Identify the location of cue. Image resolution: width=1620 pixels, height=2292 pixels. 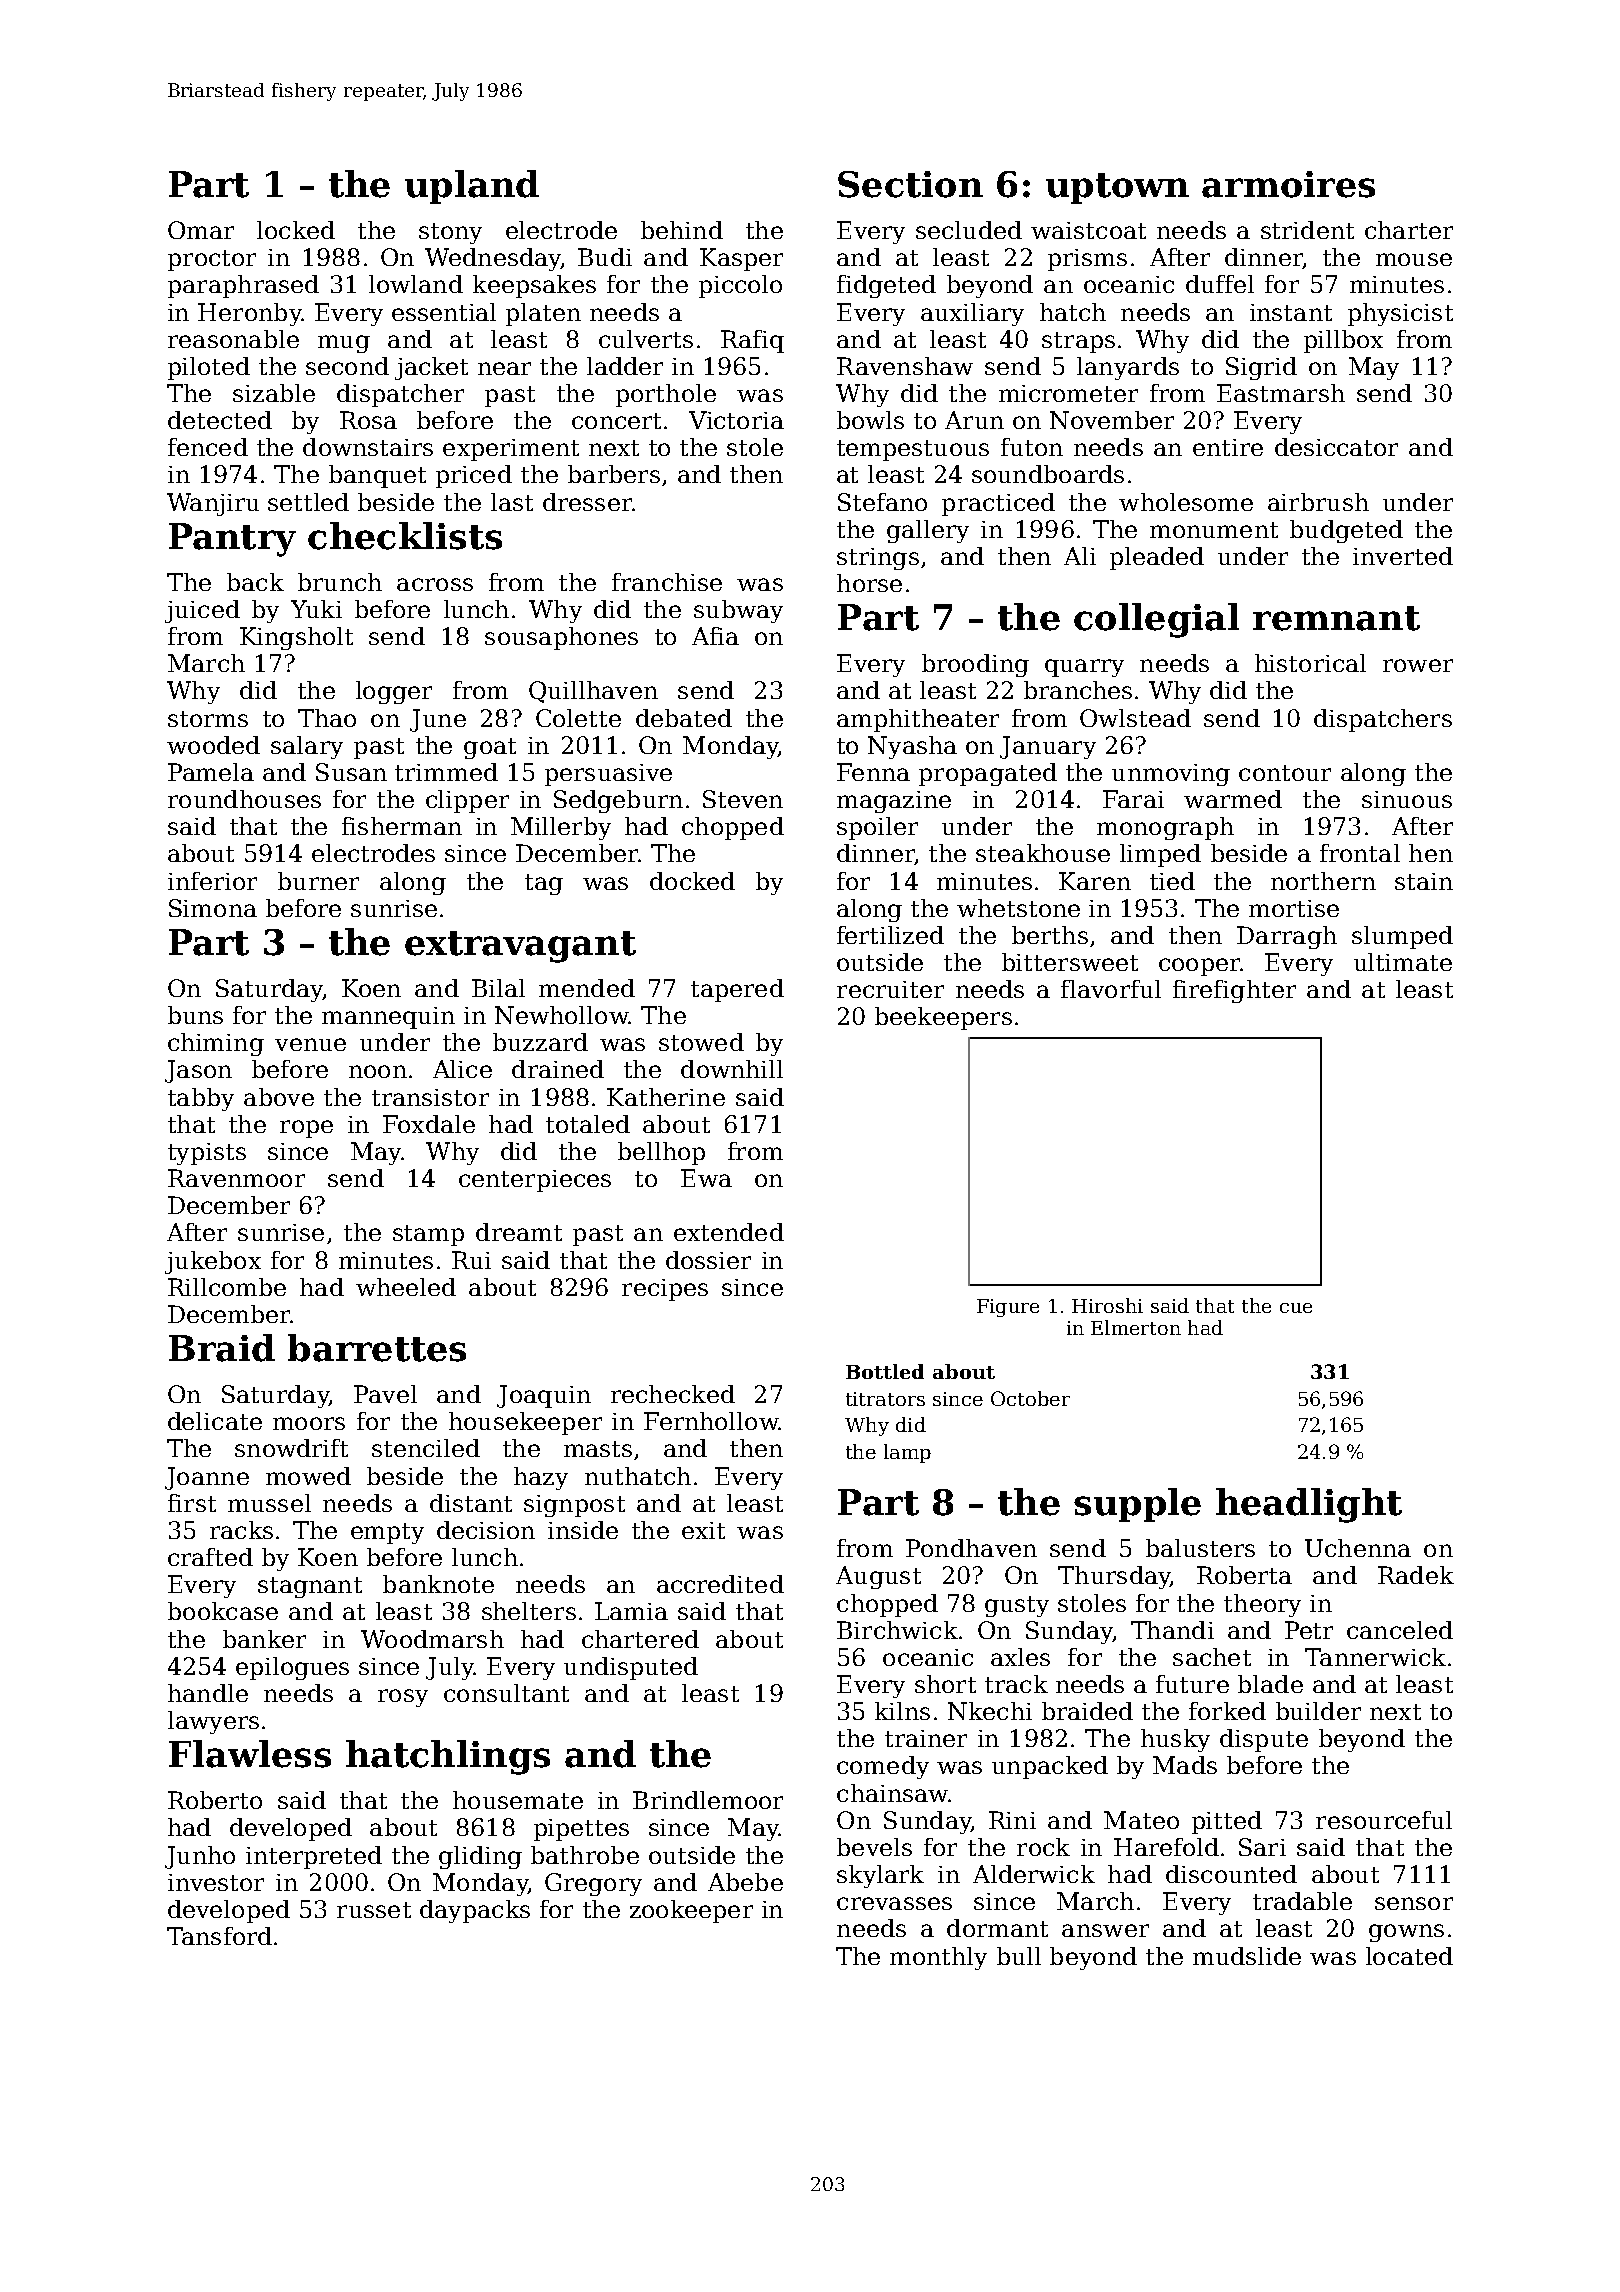
(1296, 1308).
